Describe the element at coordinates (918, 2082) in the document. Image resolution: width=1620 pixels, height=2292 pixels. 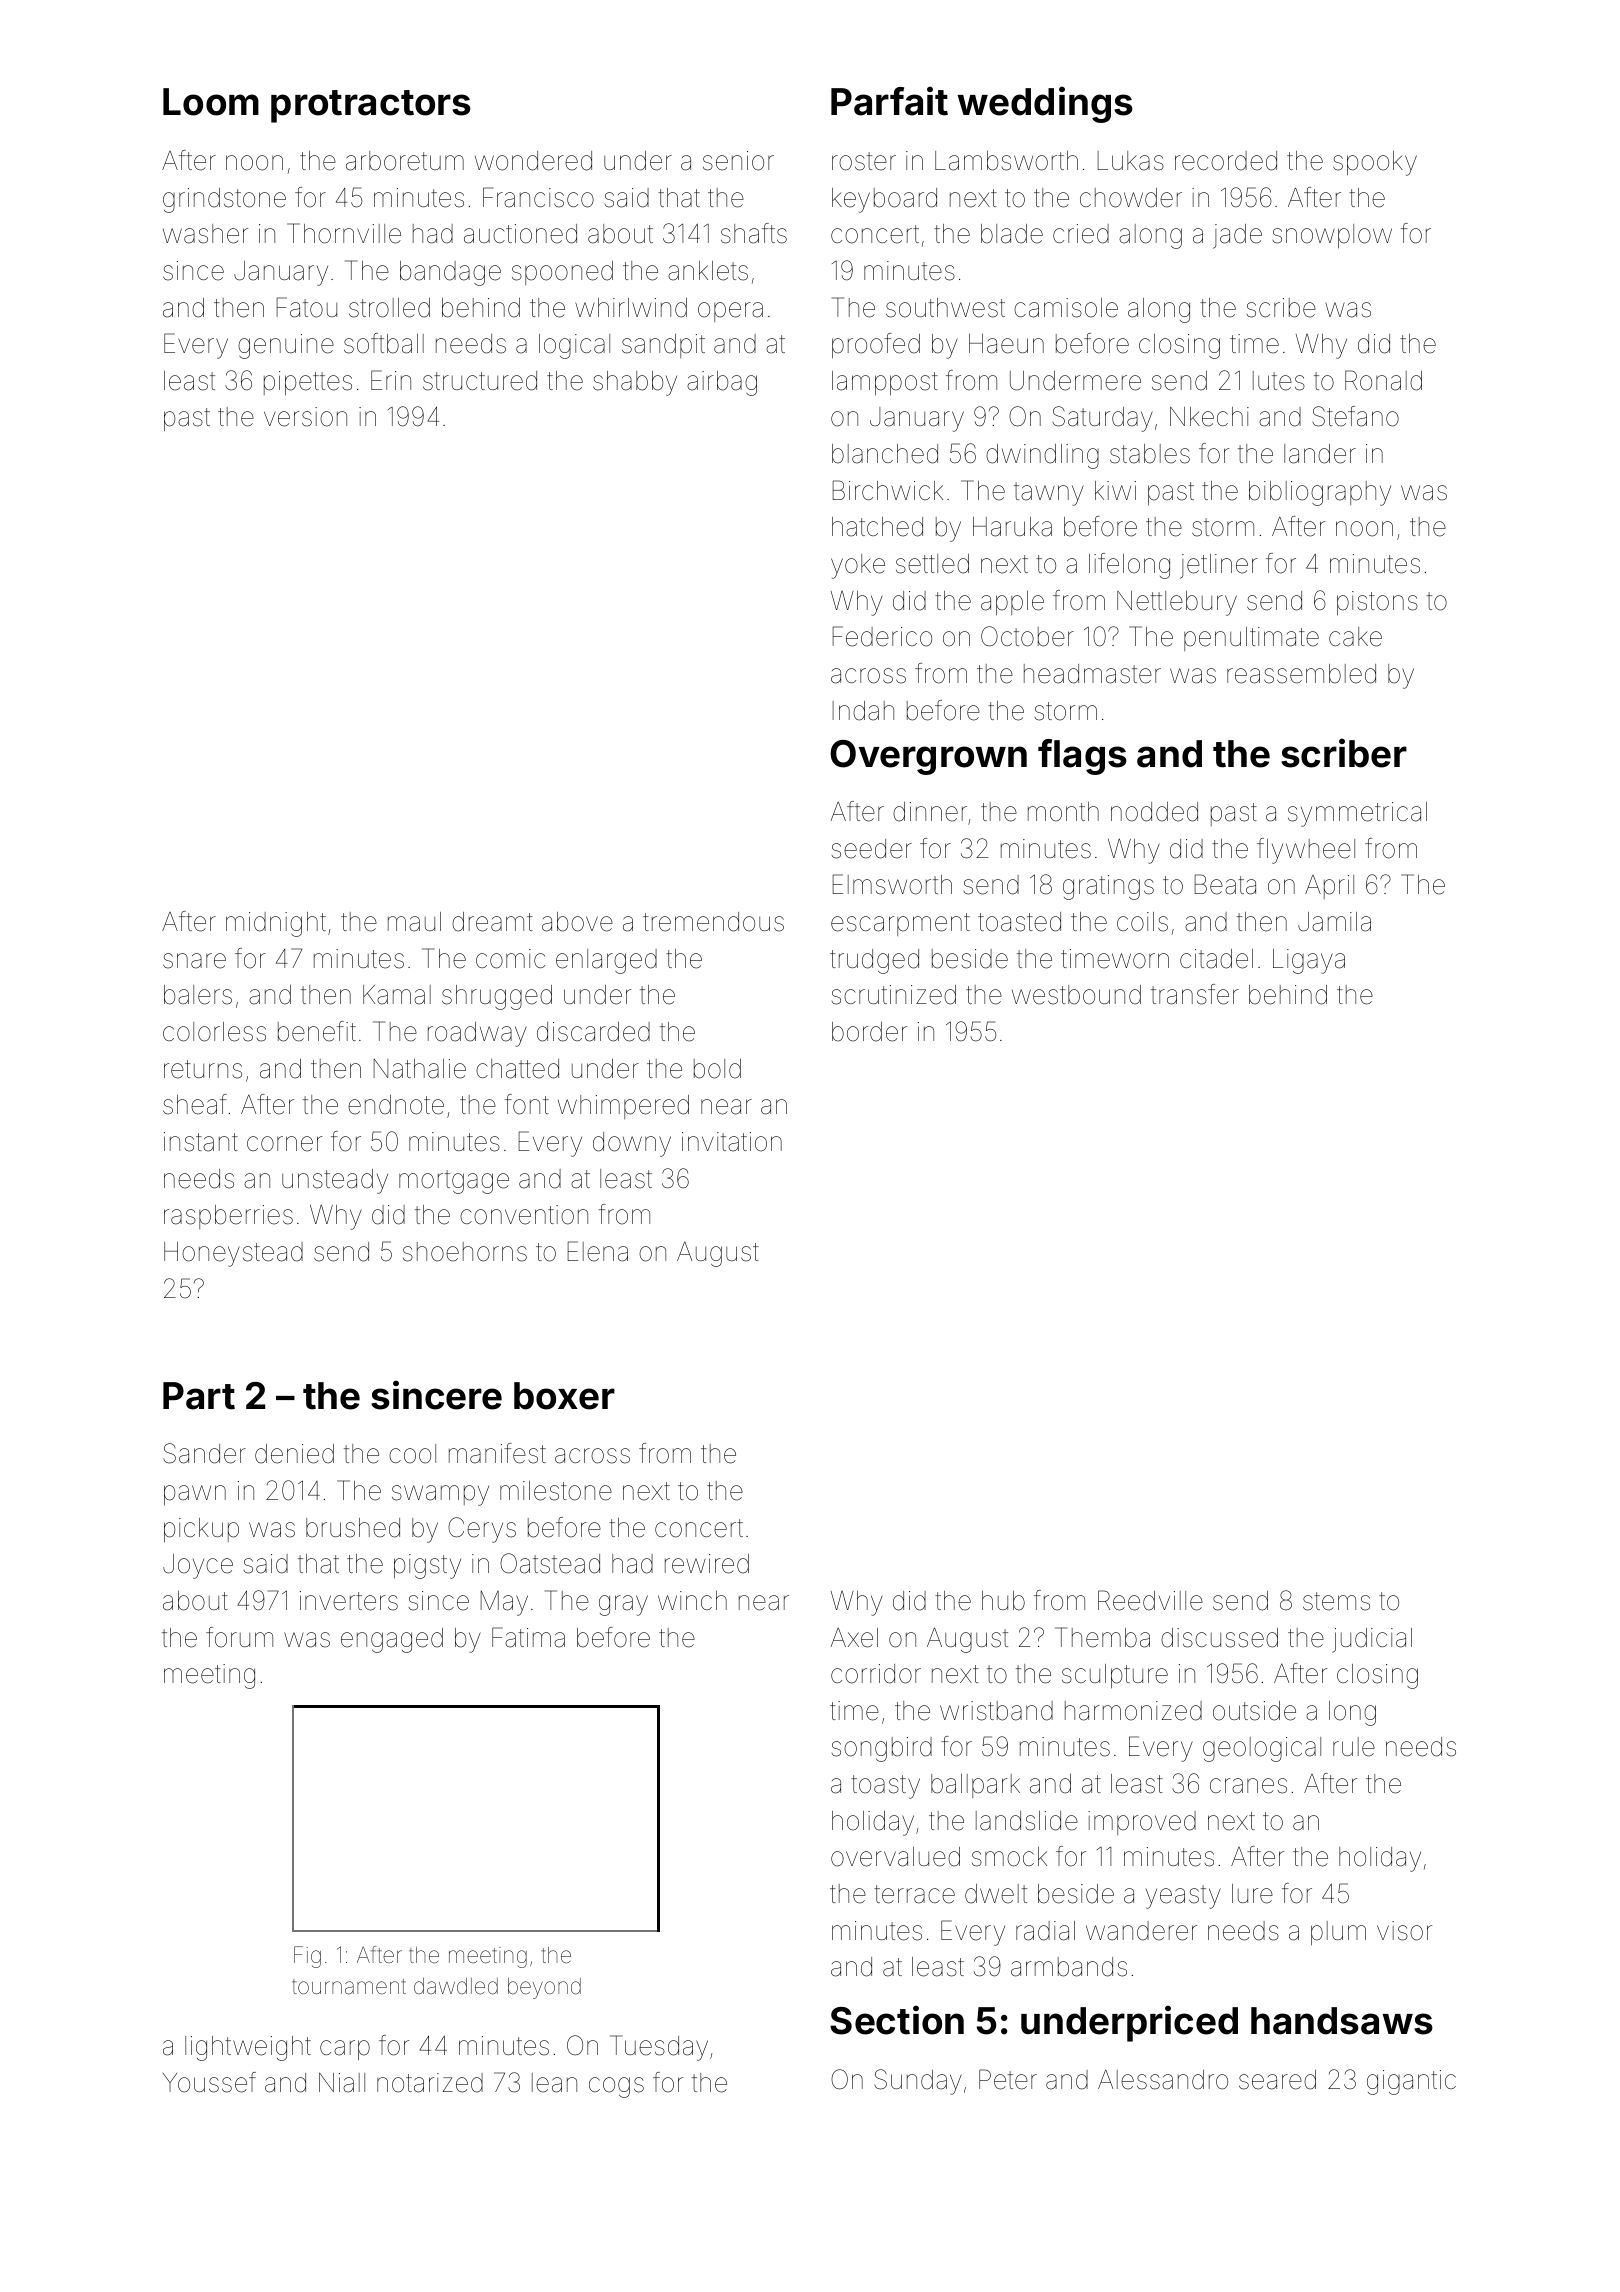
I see `Sunday` at that location.
